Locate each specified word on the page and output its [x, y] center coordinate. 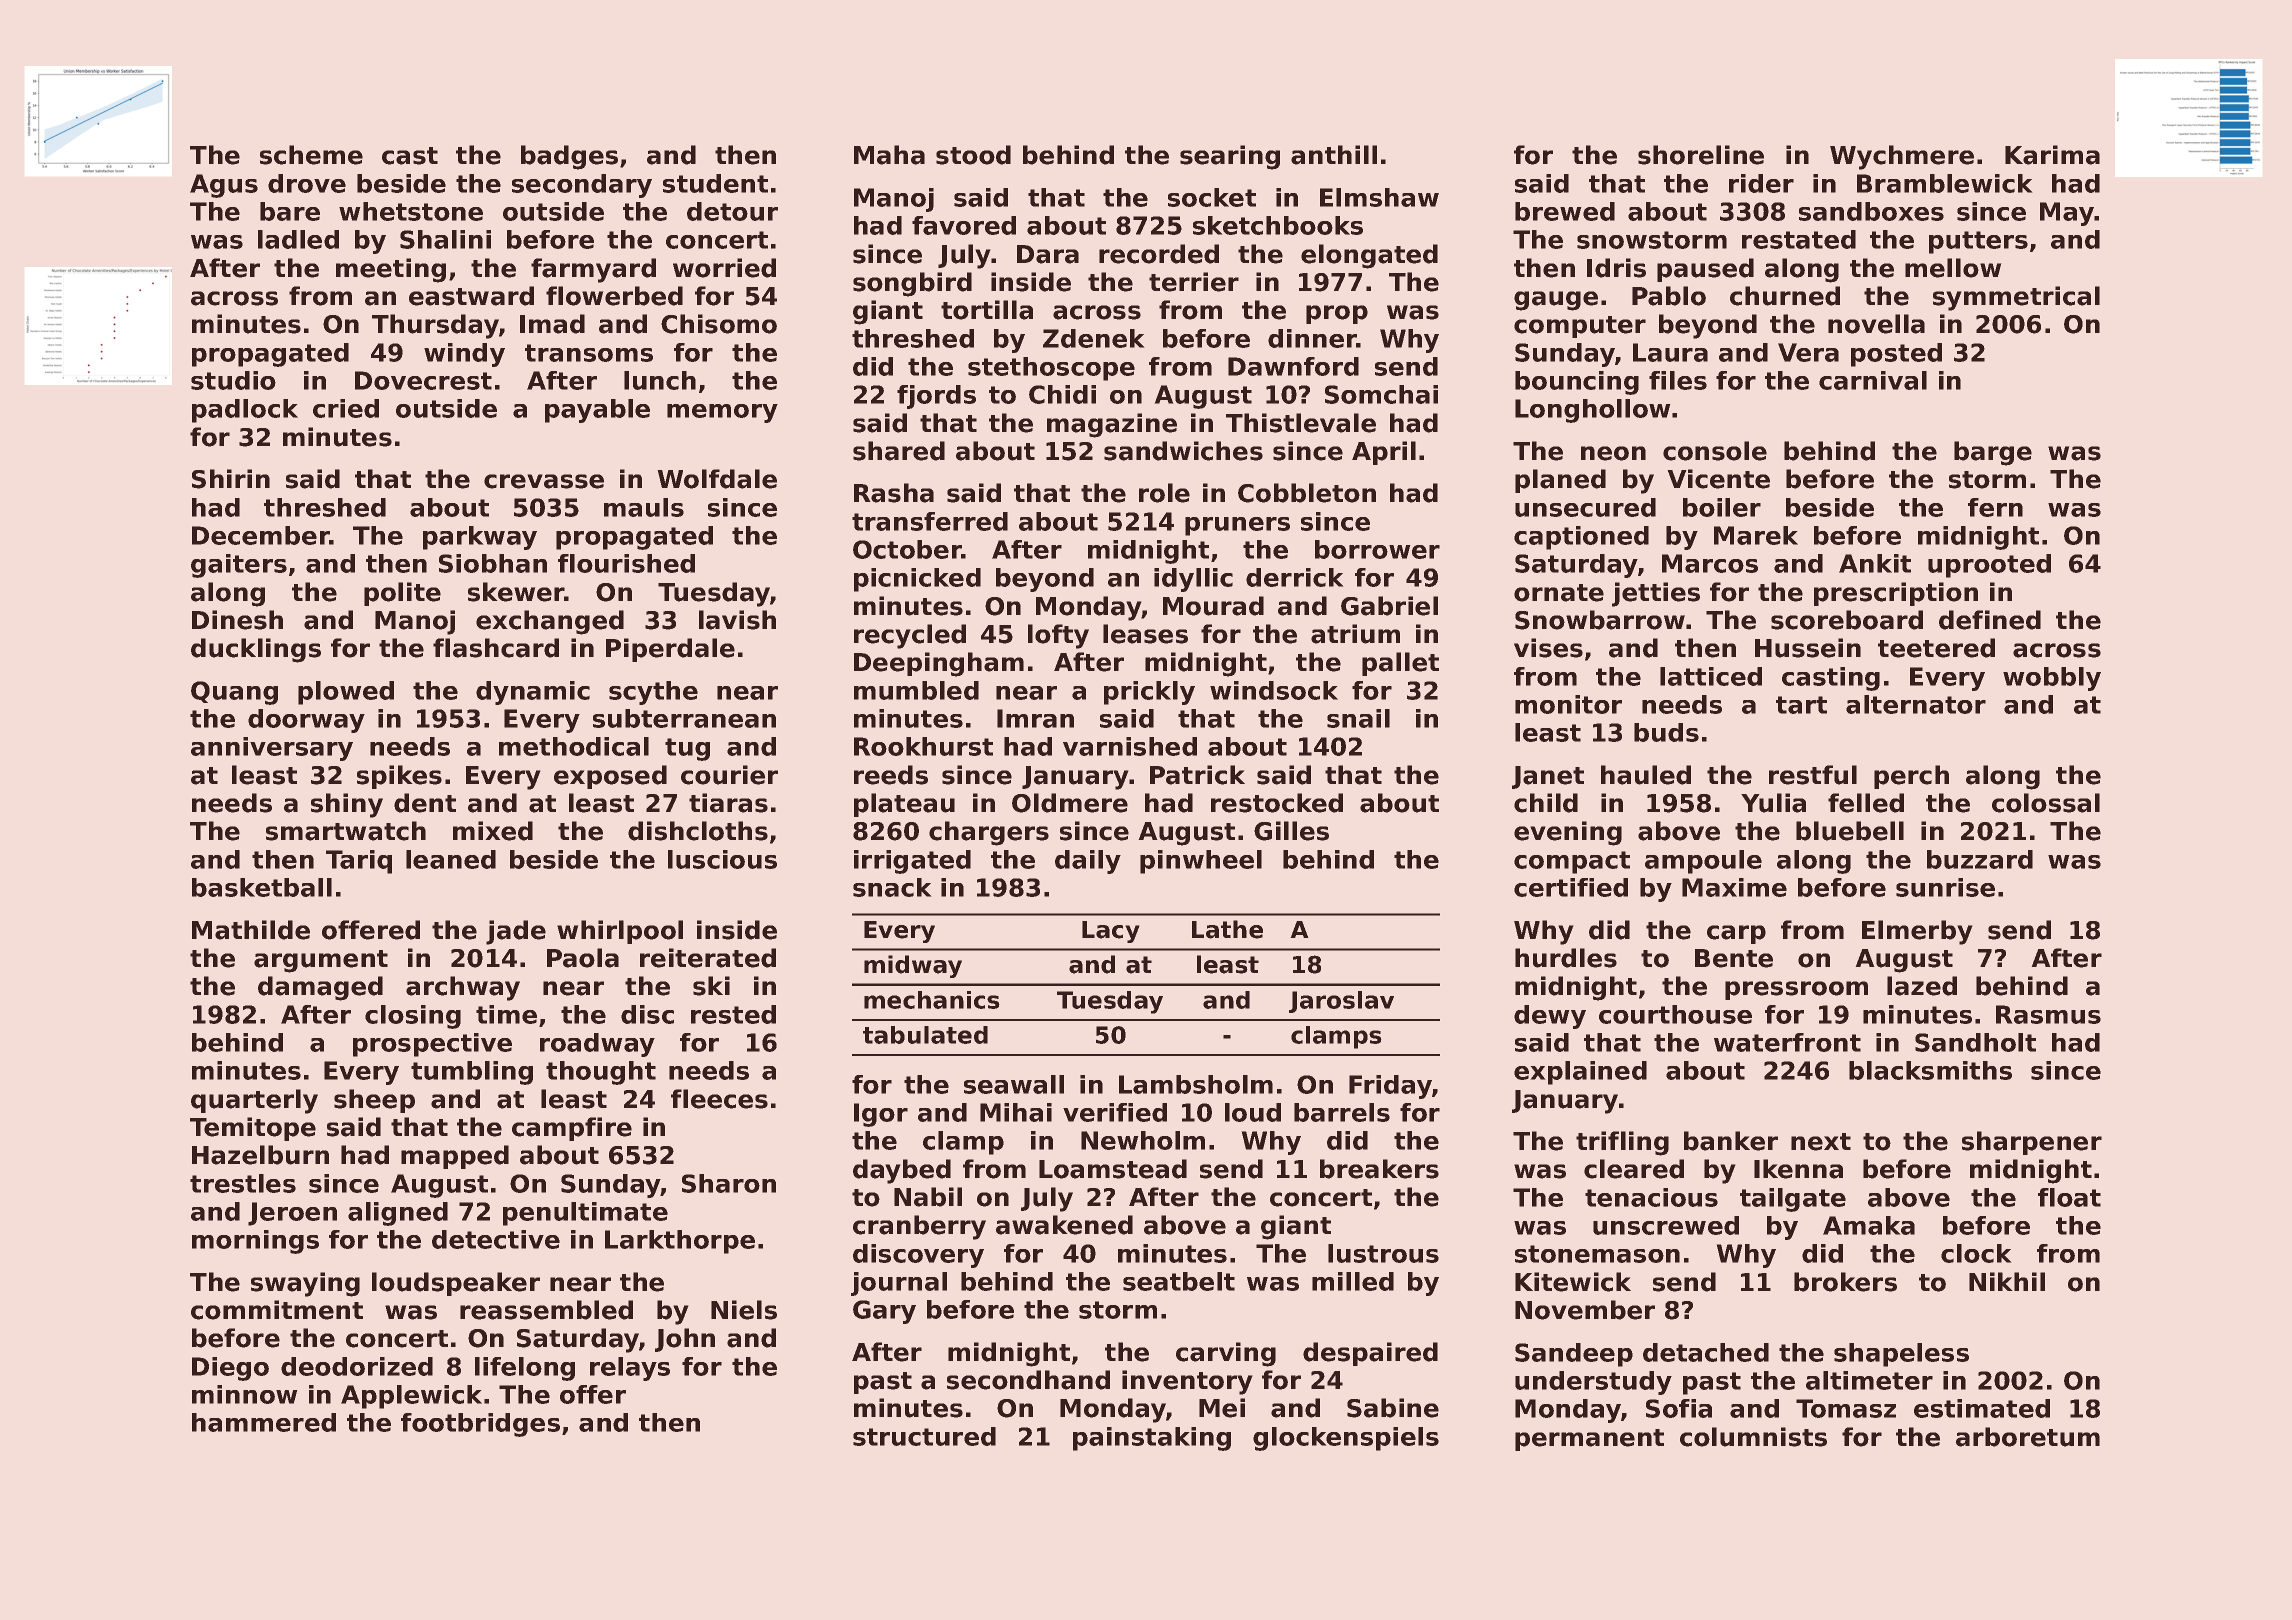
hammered [264, 1422]
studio [233, 380]
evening [1568, 833]
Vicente [1718, 479]
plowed [346, 693]
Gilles [1291, 831]
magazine [1112, 425]
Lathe [1227, 929]
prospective [432, 1045]
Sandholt [1975, 1042]
